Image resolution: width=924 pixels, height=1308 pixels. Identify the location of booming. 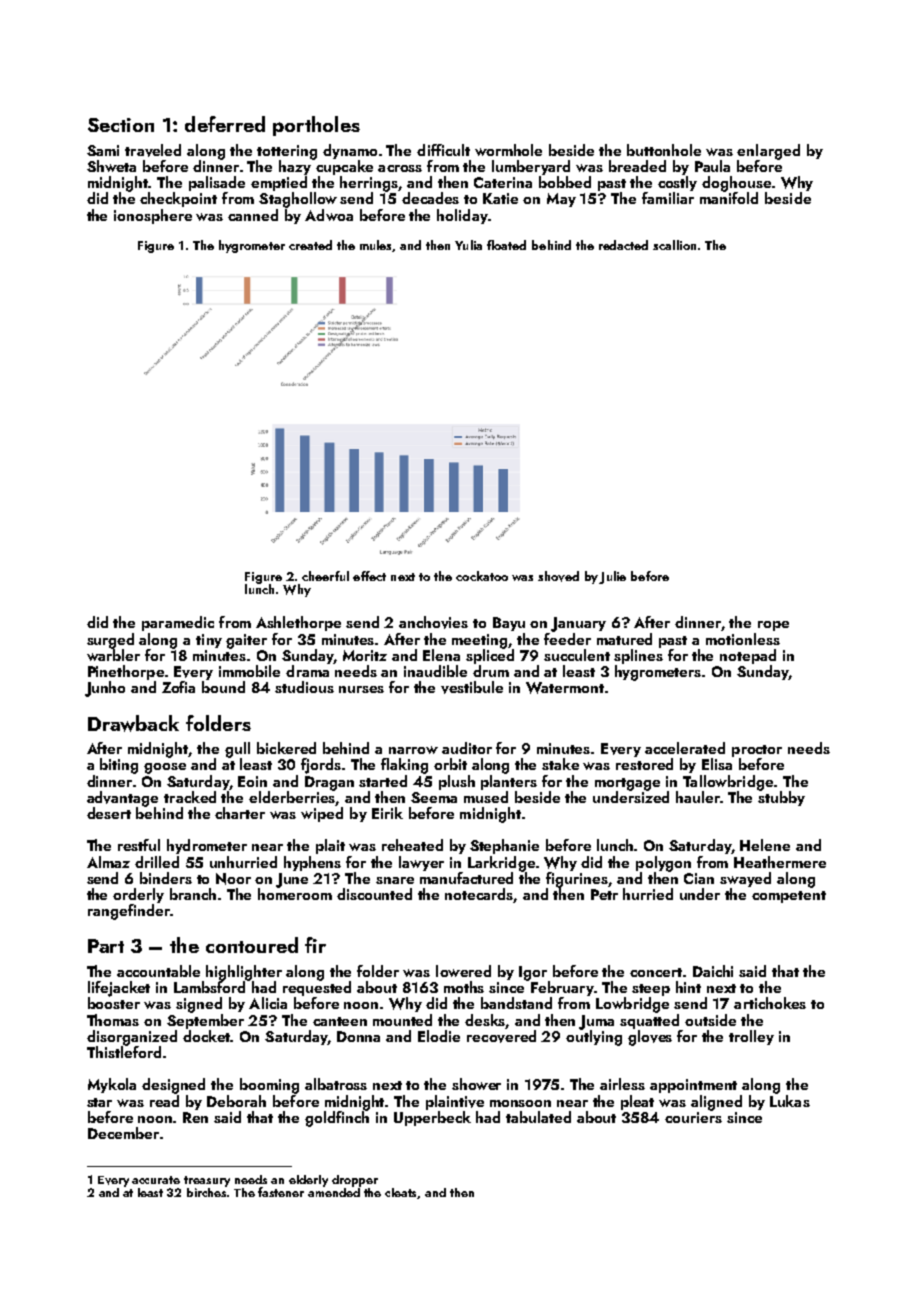
(269, 1086).
